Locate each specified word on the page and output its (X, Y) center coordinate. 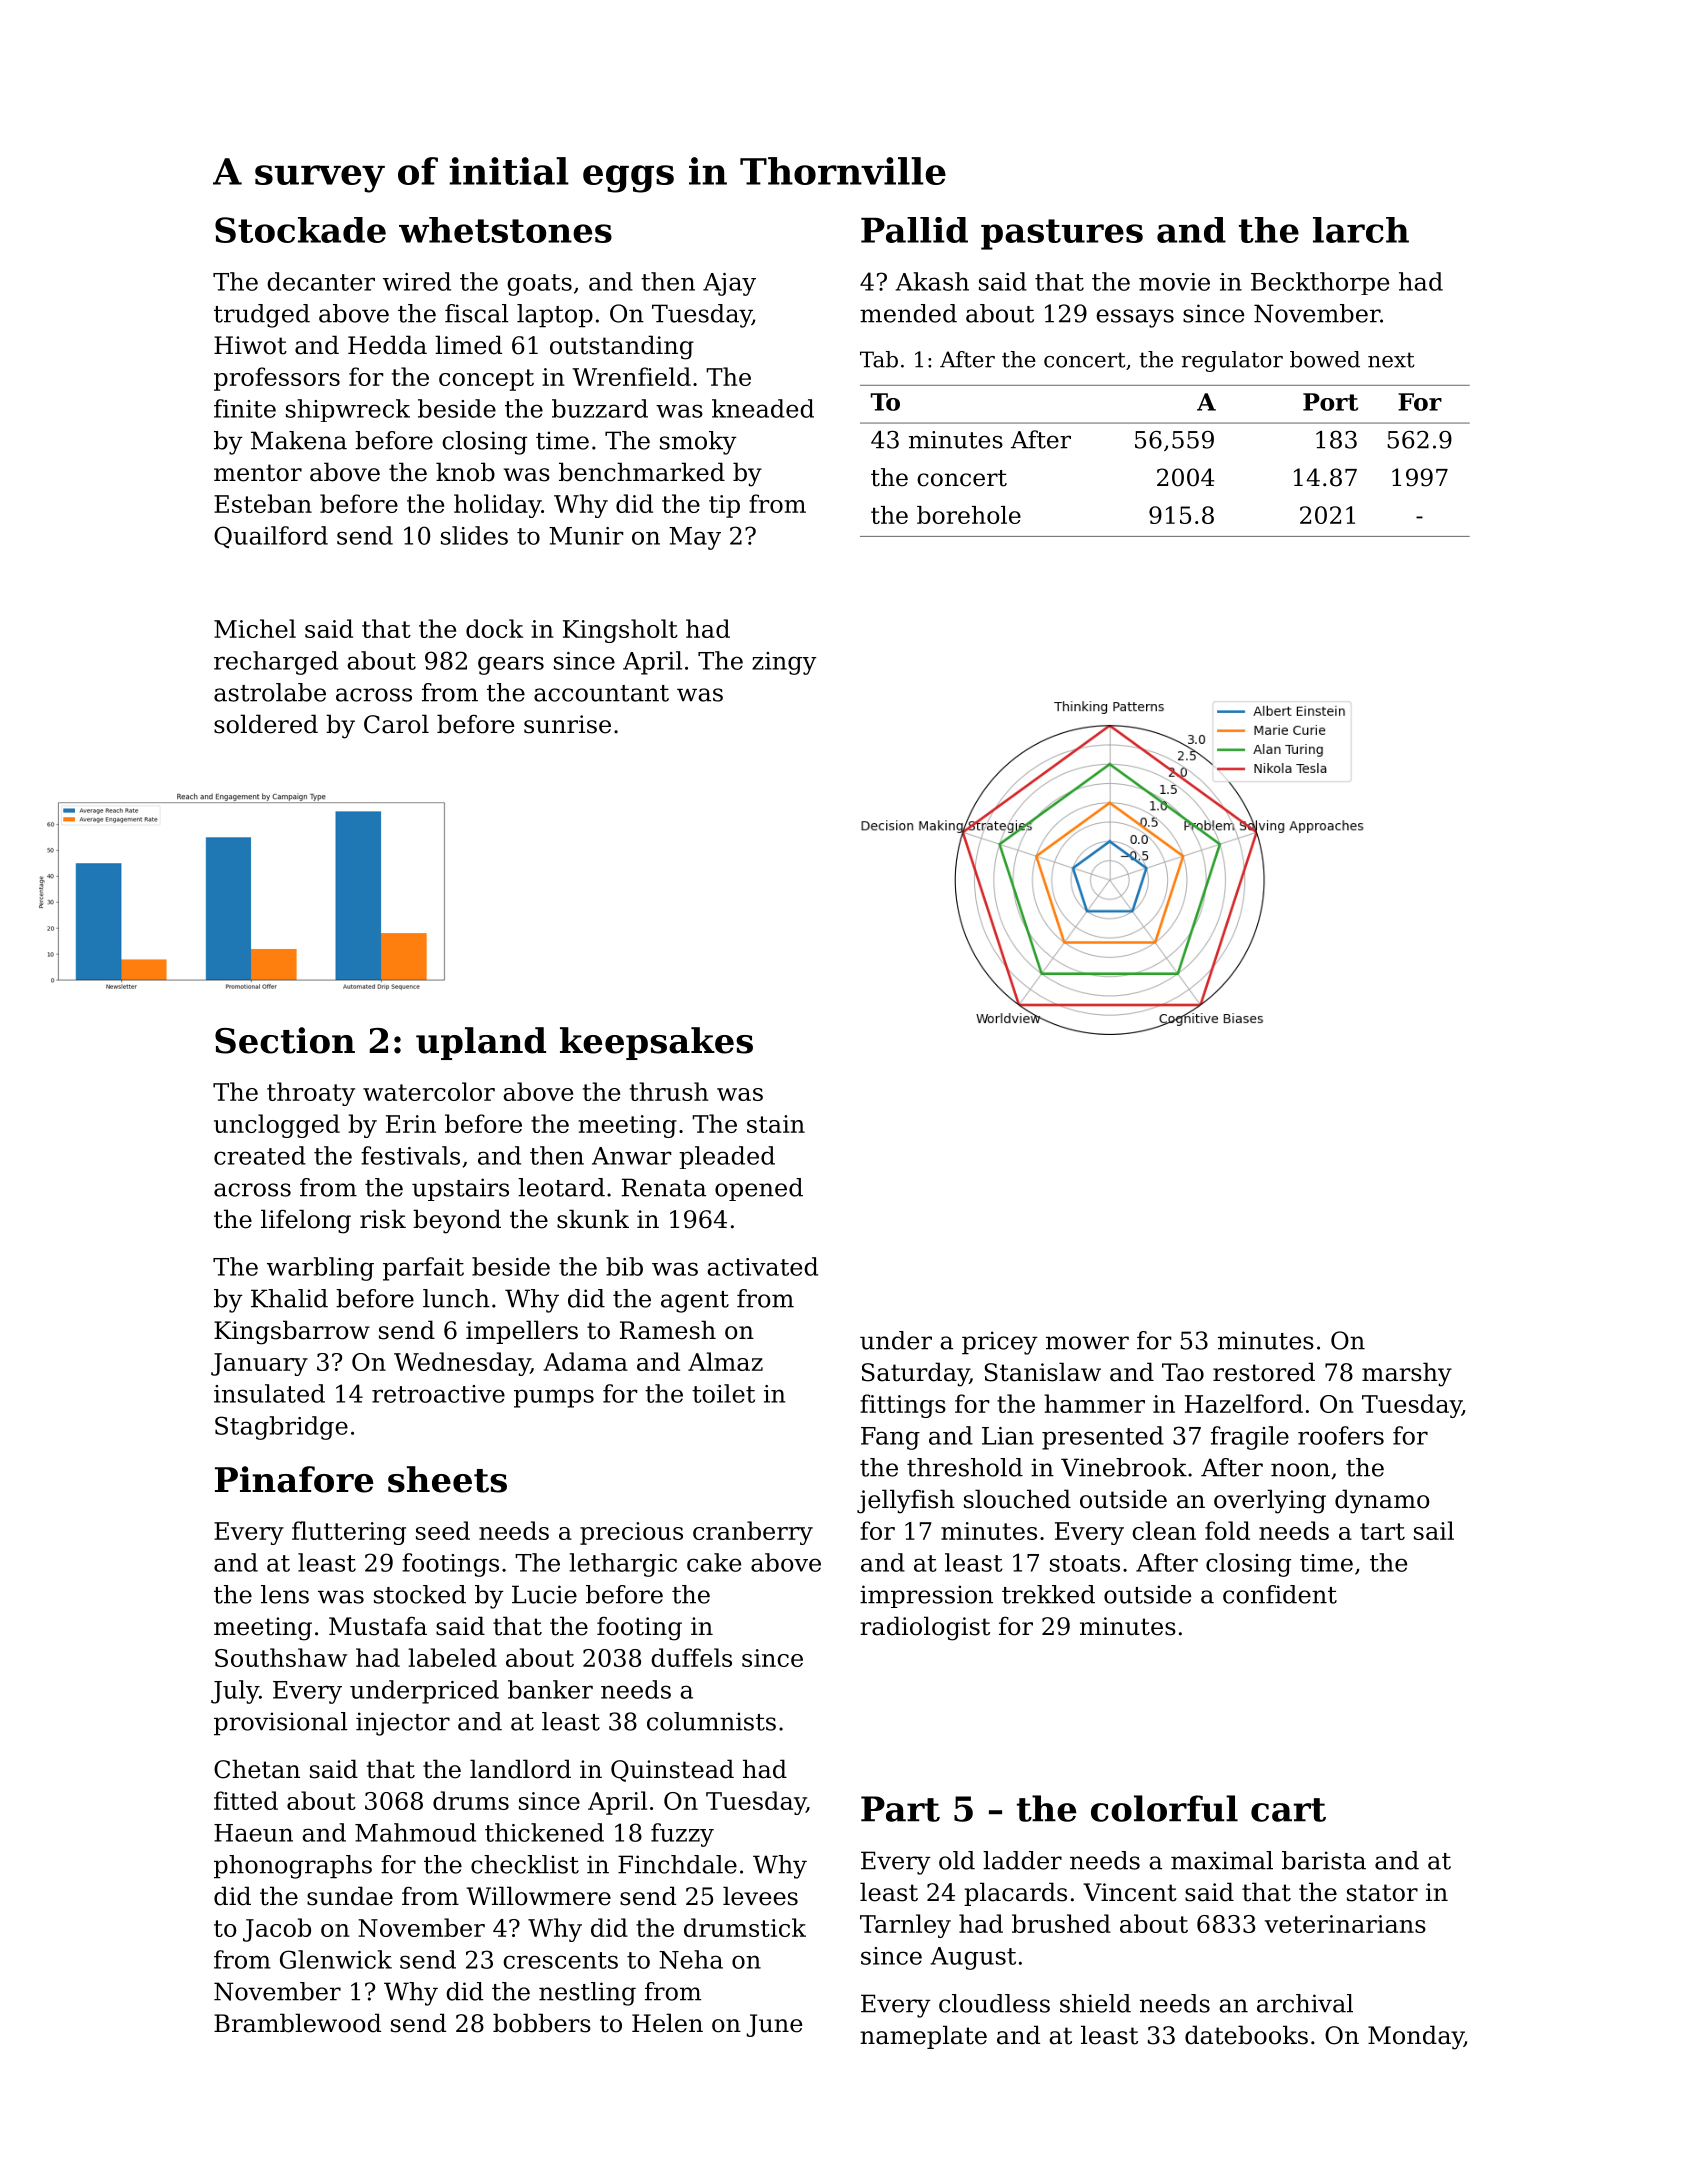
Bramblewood (297, 2023)
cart (1288, 1810)
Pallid (914, 230)
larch (1361, 230)
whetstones (505, 230)
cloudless (994, 2003)
